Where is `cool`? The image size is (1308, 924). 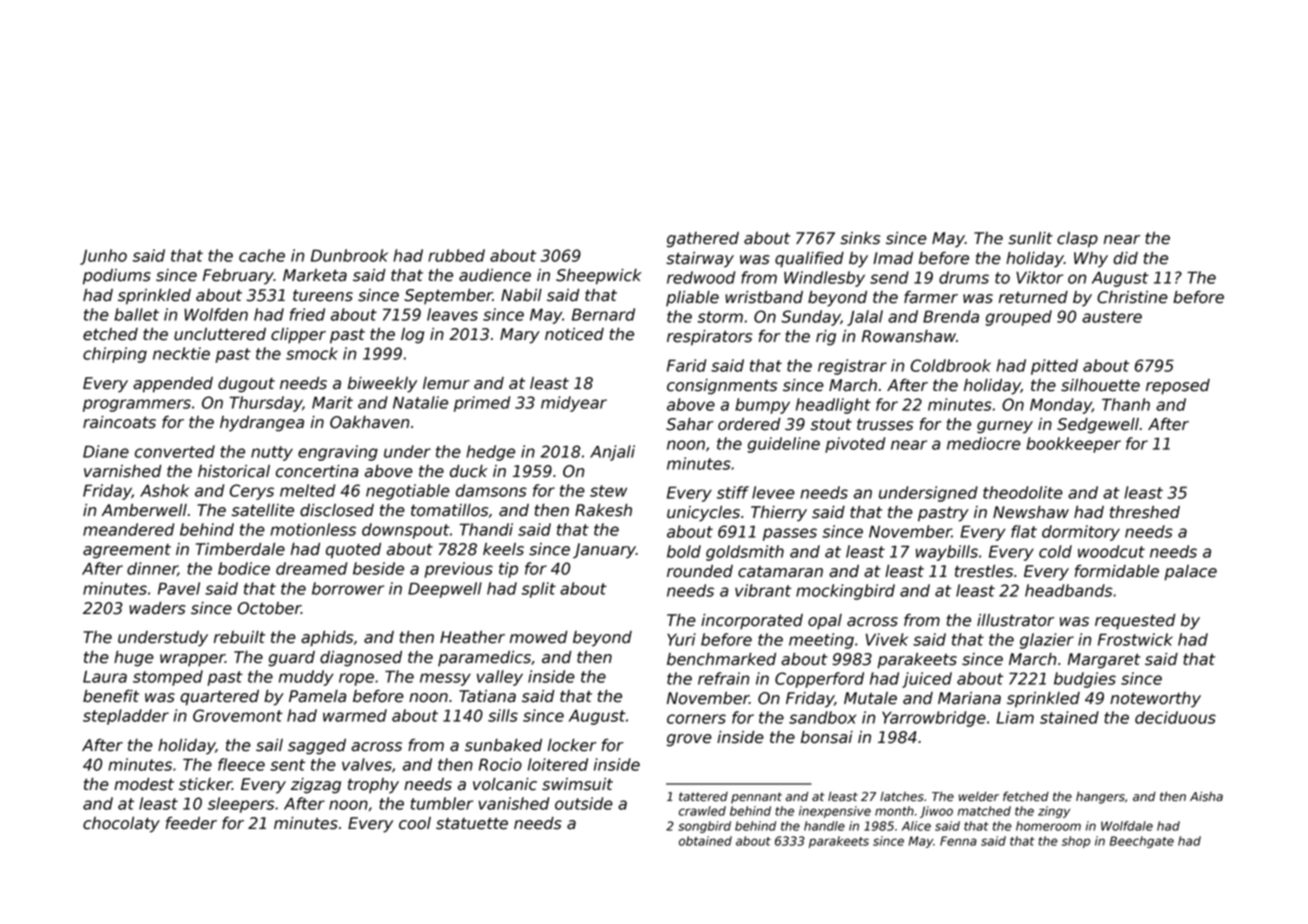 cool is located at coordinates (415, 823).
